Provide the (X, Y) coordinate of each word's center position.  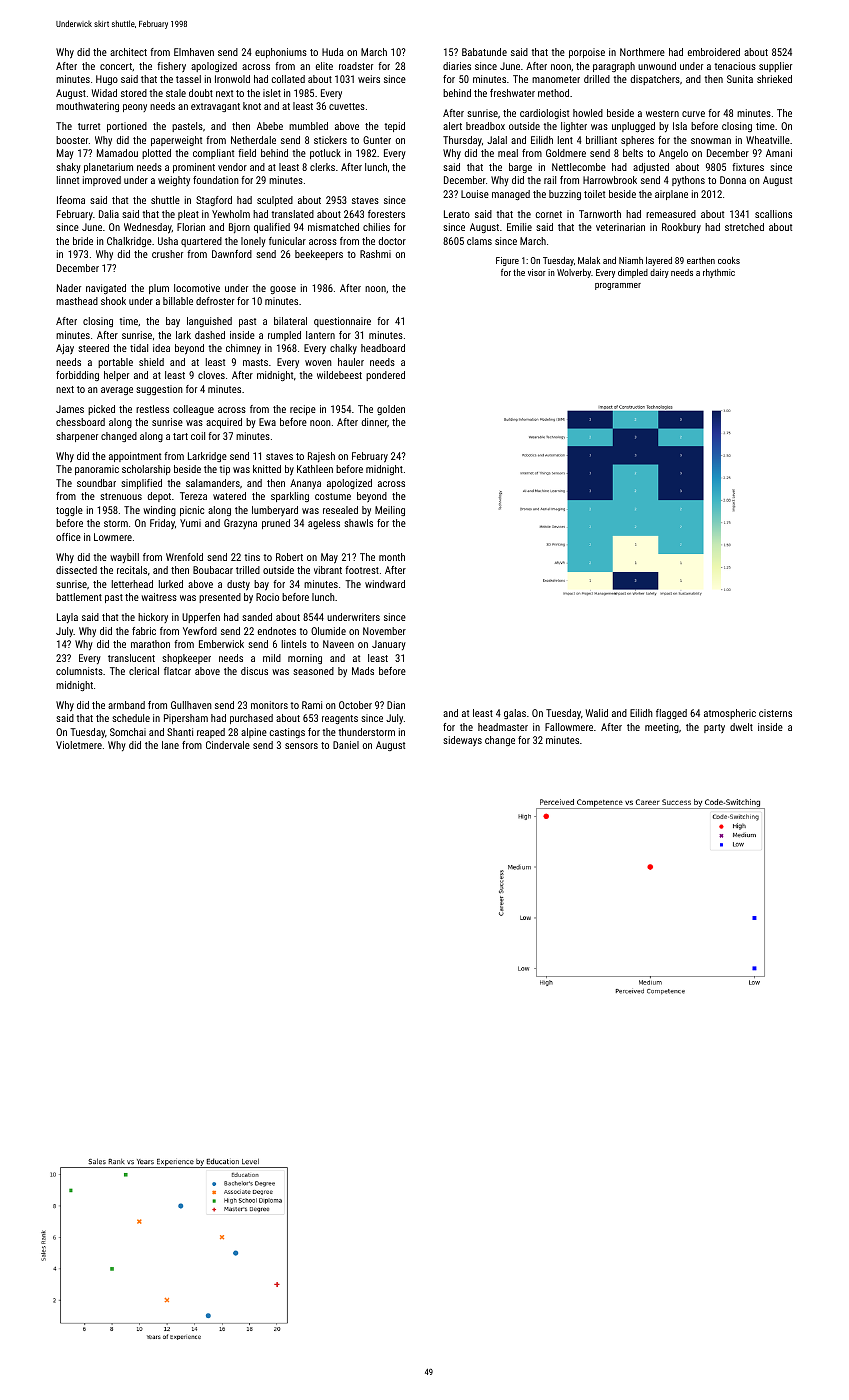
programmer (618, 286)
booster (72, 140)
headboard (383, 348)
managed (511, 195)
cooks (729, 260)
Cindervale (228, 745)
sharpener (77, 437)
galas (515, 714)
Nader (69, 288)
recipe (303, 410)
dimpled (633, 273)
